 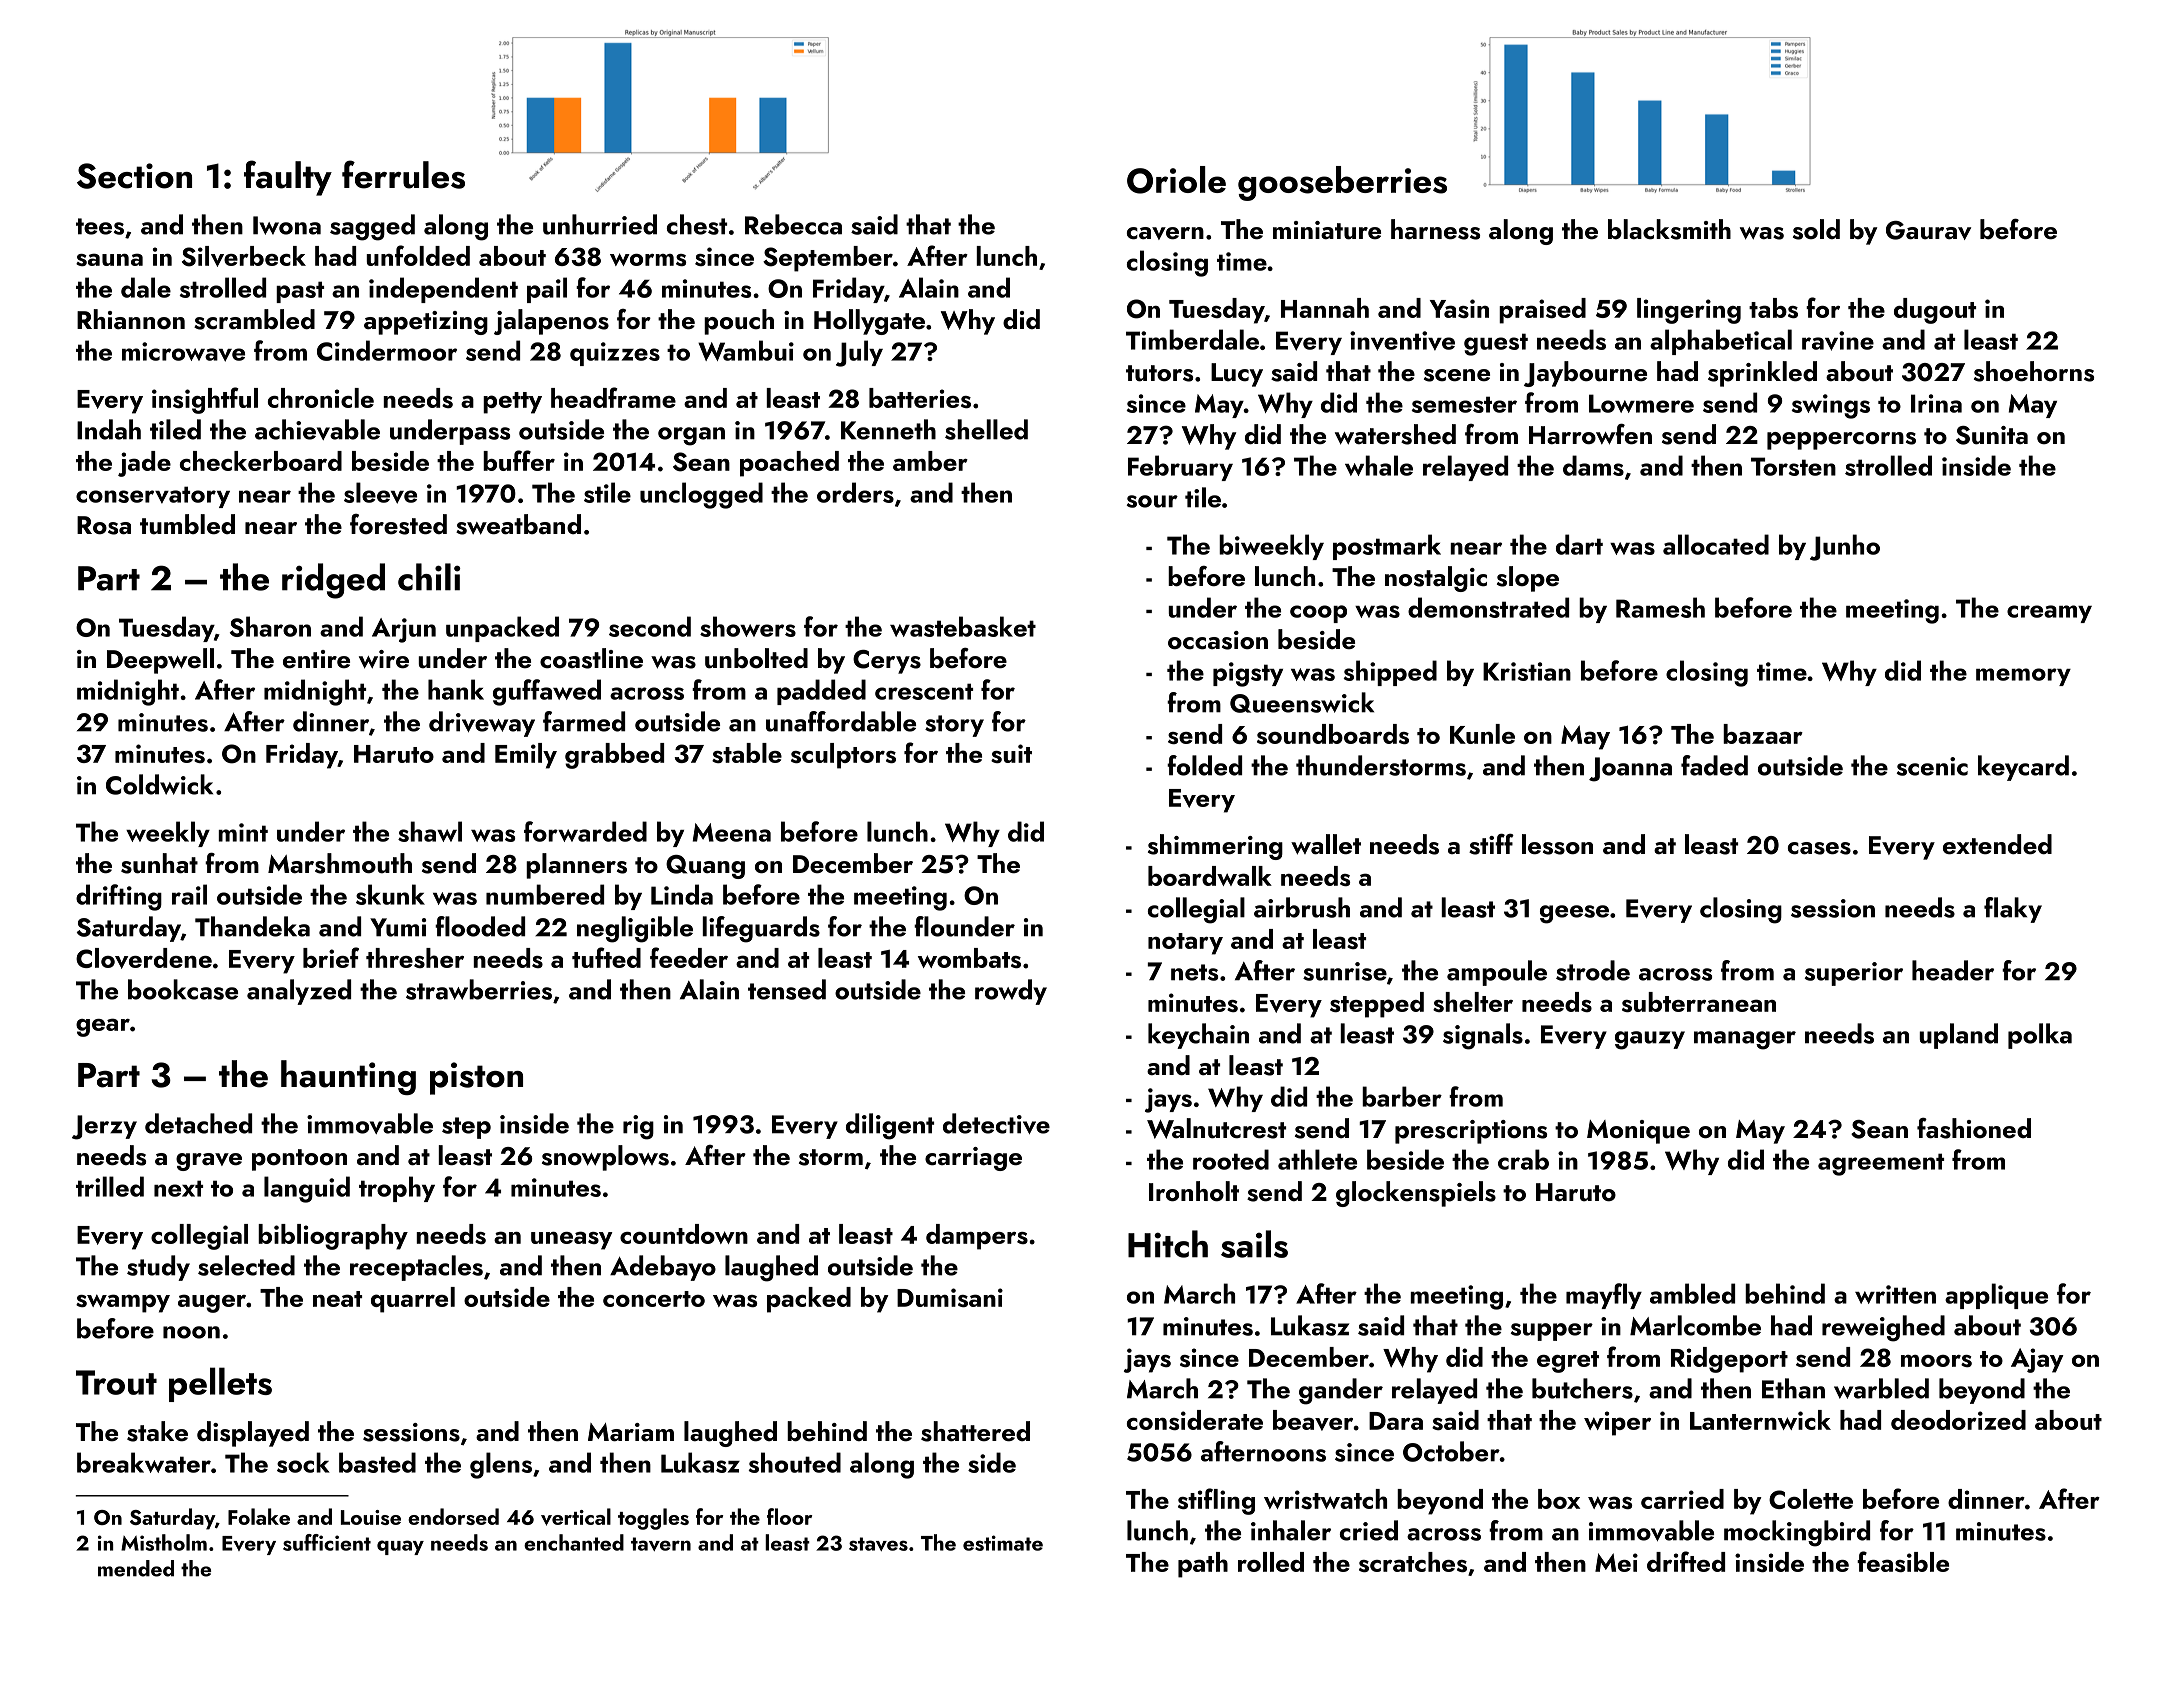 What do you see at coordinates (547, 692) in the page?
I see `guffawed` at bounding box center [547, 692].
